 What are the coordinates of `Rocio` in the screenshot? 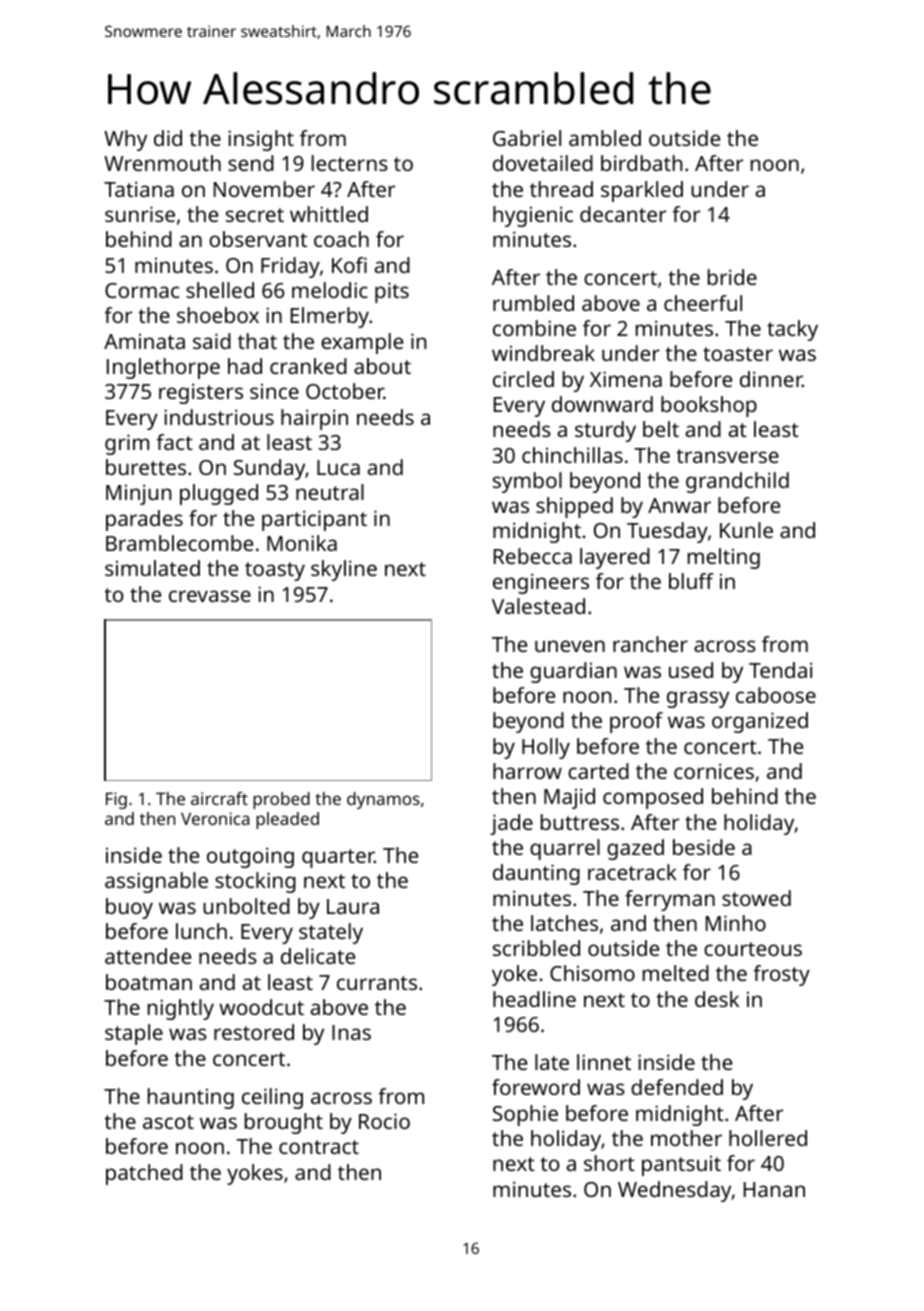 It's located at (384, 1121).
